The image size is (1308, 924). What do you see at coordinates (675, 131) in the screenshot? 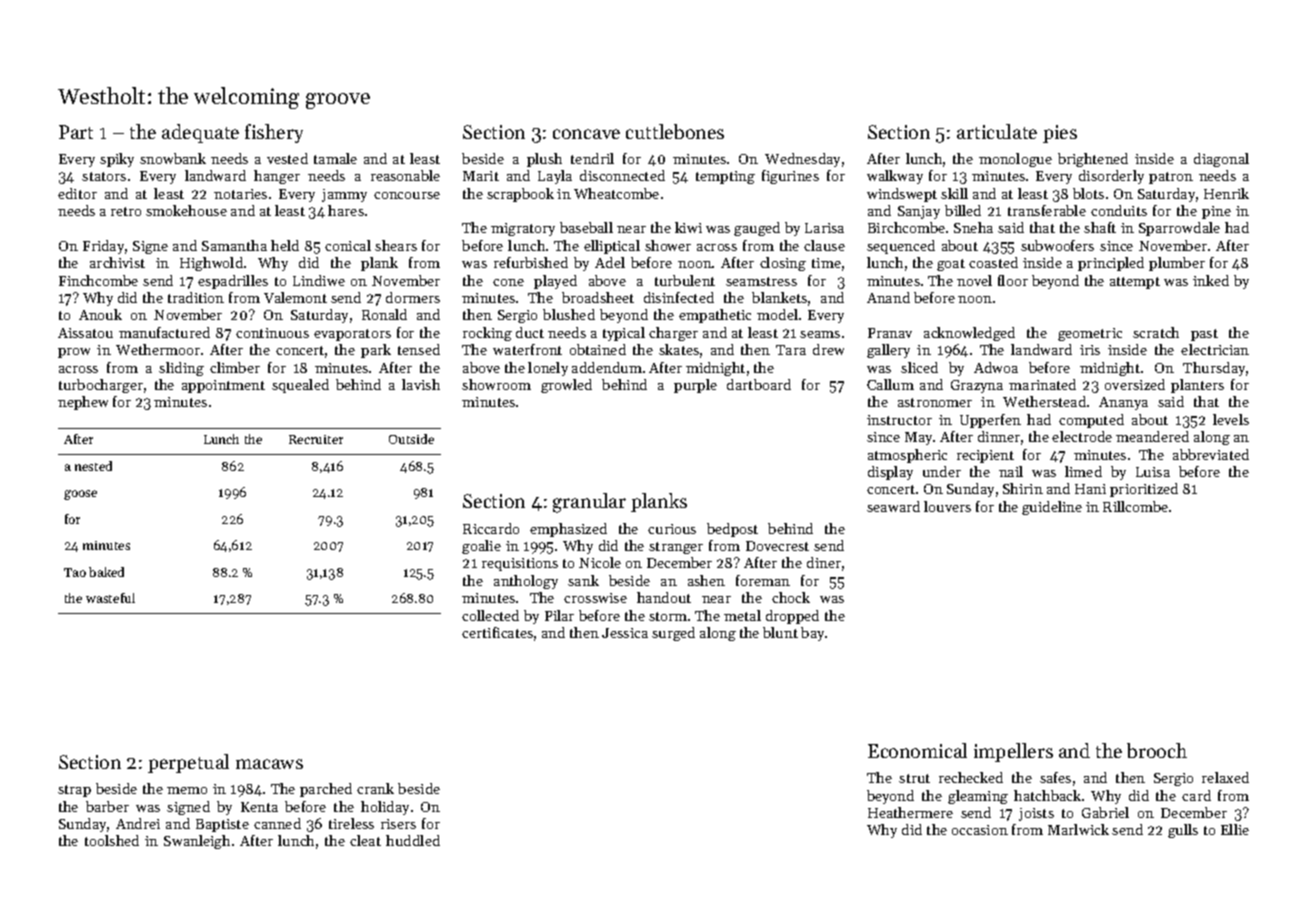
I see `cuttlebones` at bounding box center [675, 131].
